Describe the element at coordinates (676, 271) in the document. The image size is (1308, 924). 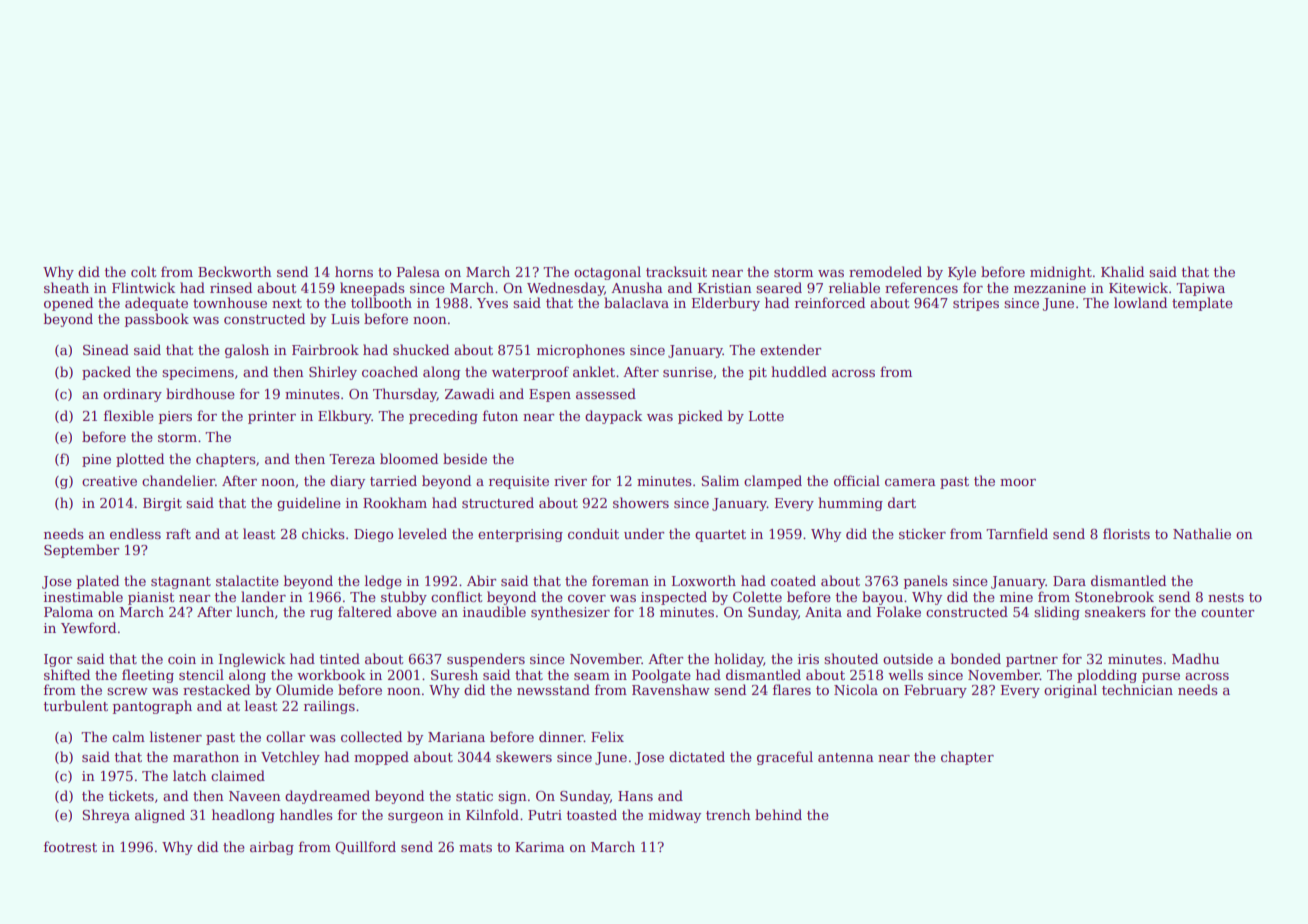
I see `tracksuit` at that location.
